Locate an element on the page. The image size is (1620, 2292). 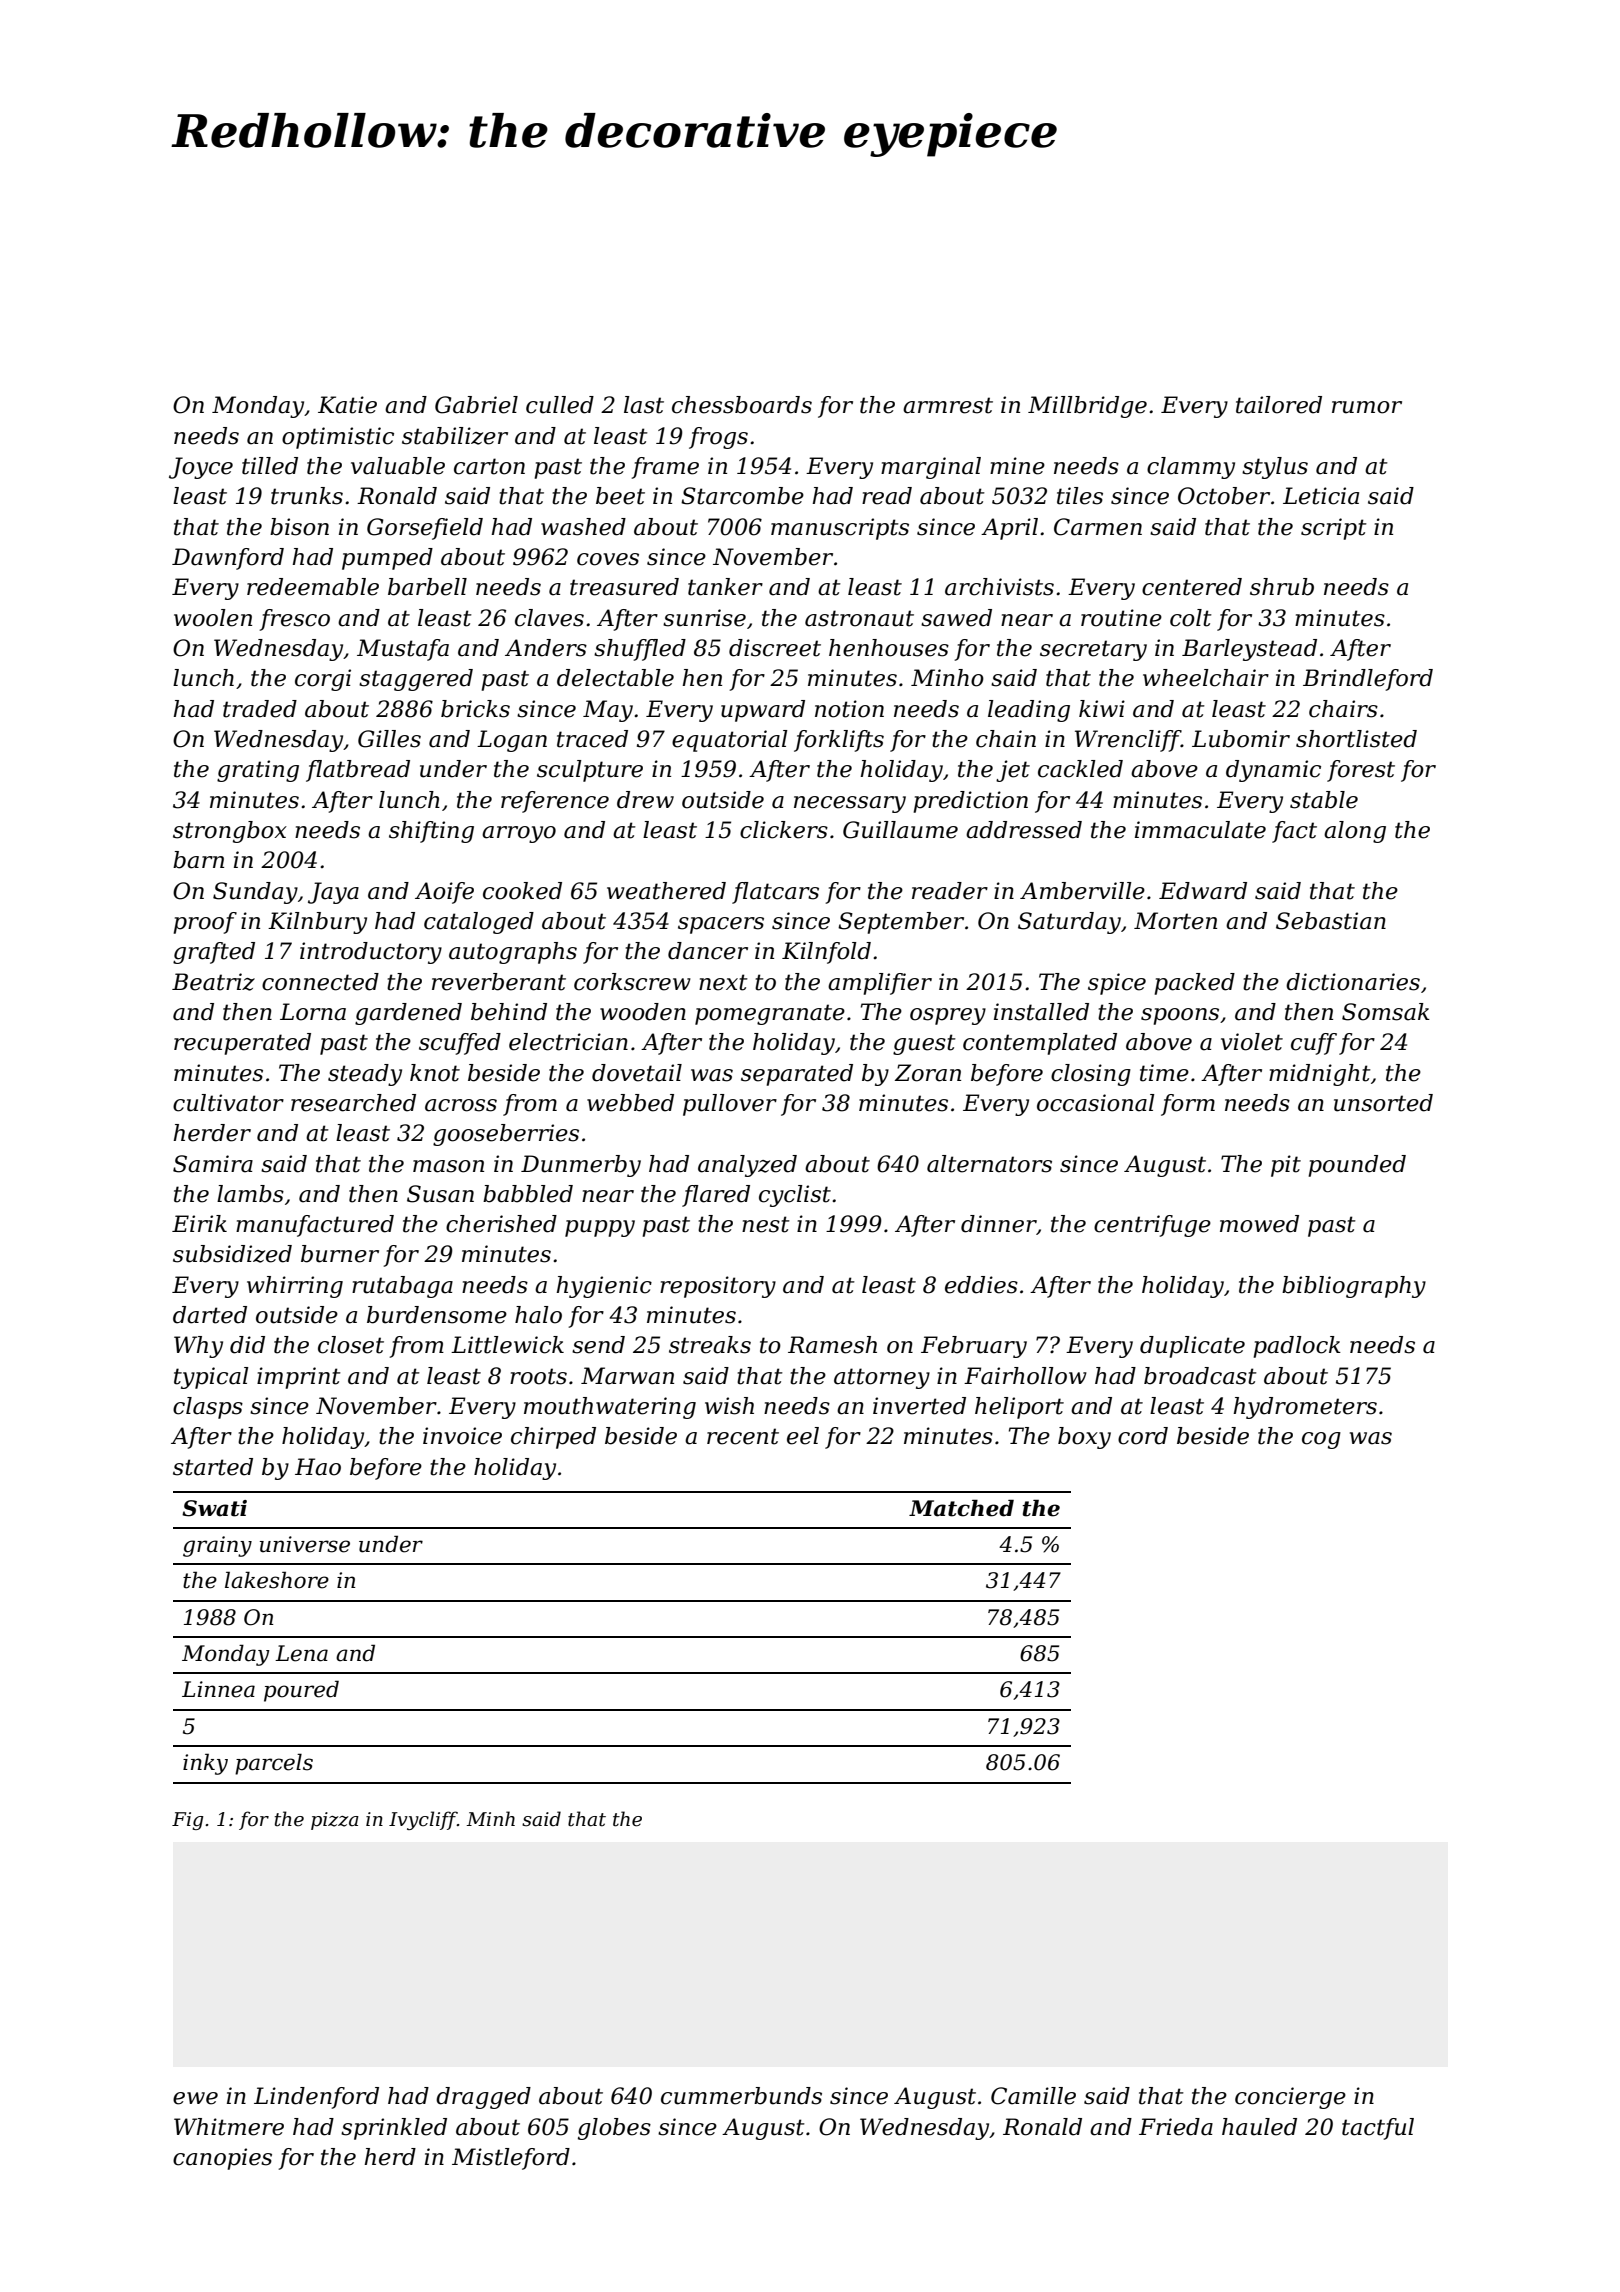
Ivycliff is located at coordinates (423, 1820).
